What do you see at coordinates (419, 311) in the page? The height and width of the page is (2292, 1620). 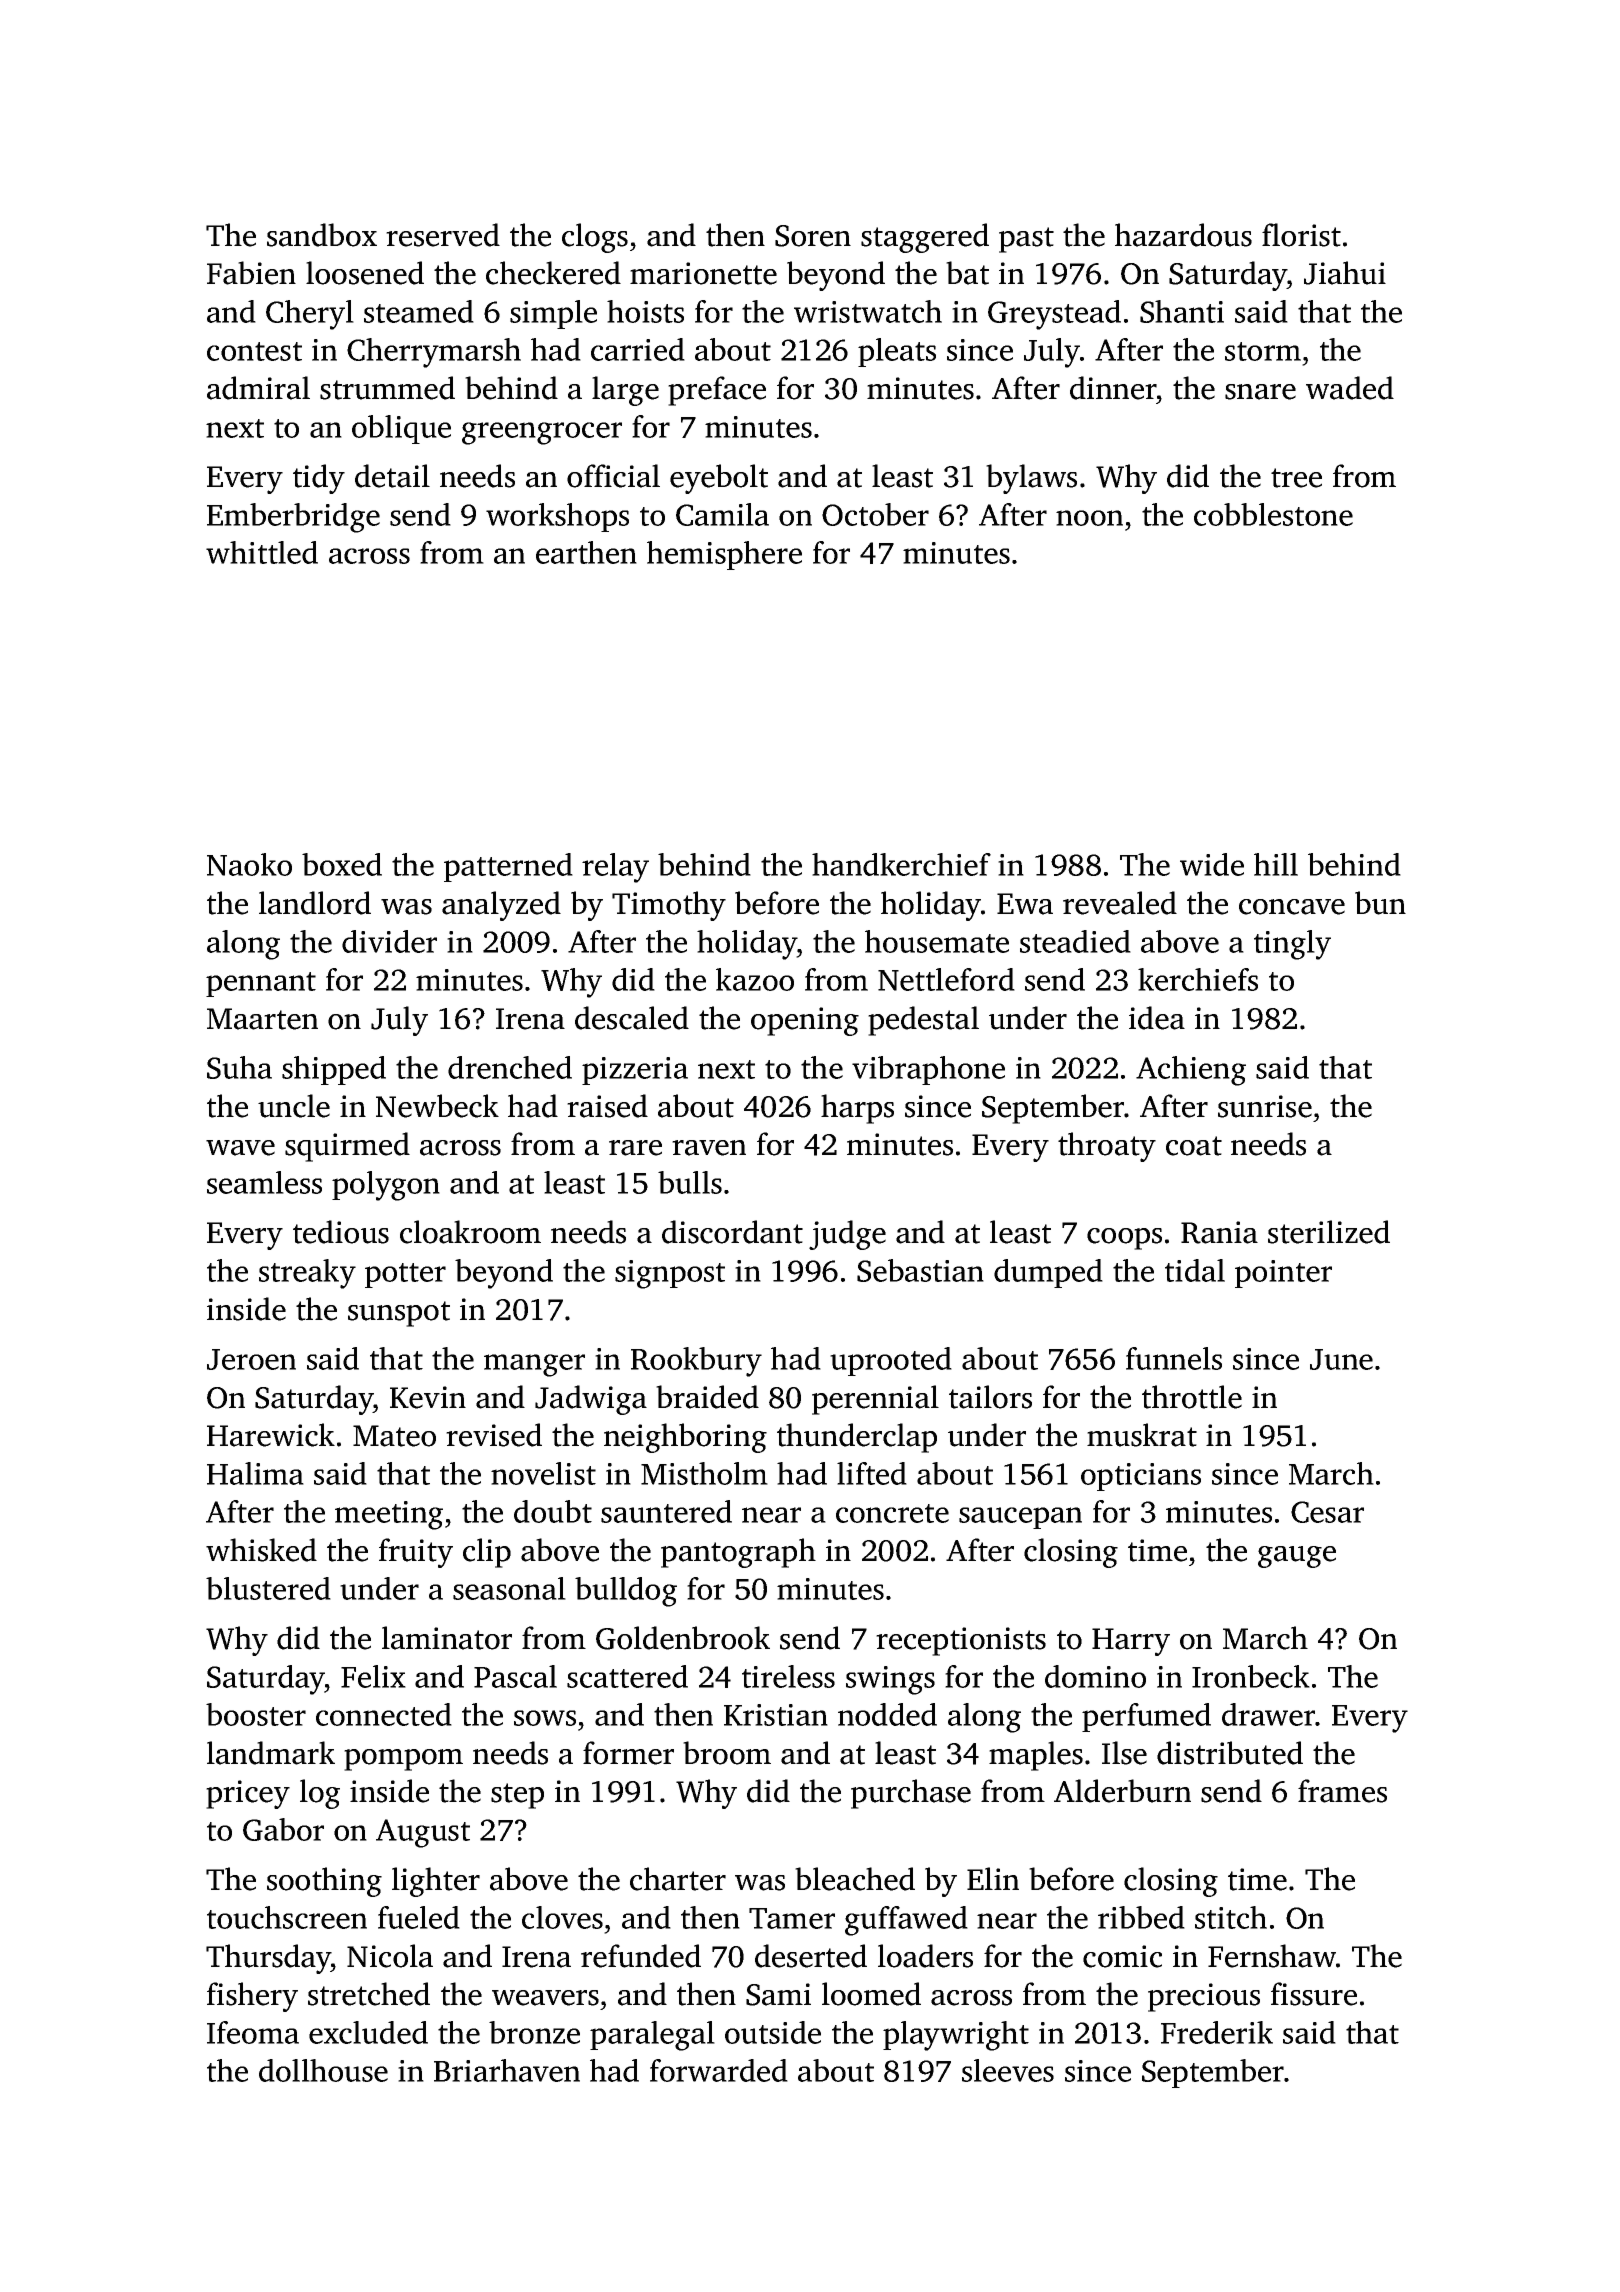 I see `steamed` at bounding box center [419, 311].
